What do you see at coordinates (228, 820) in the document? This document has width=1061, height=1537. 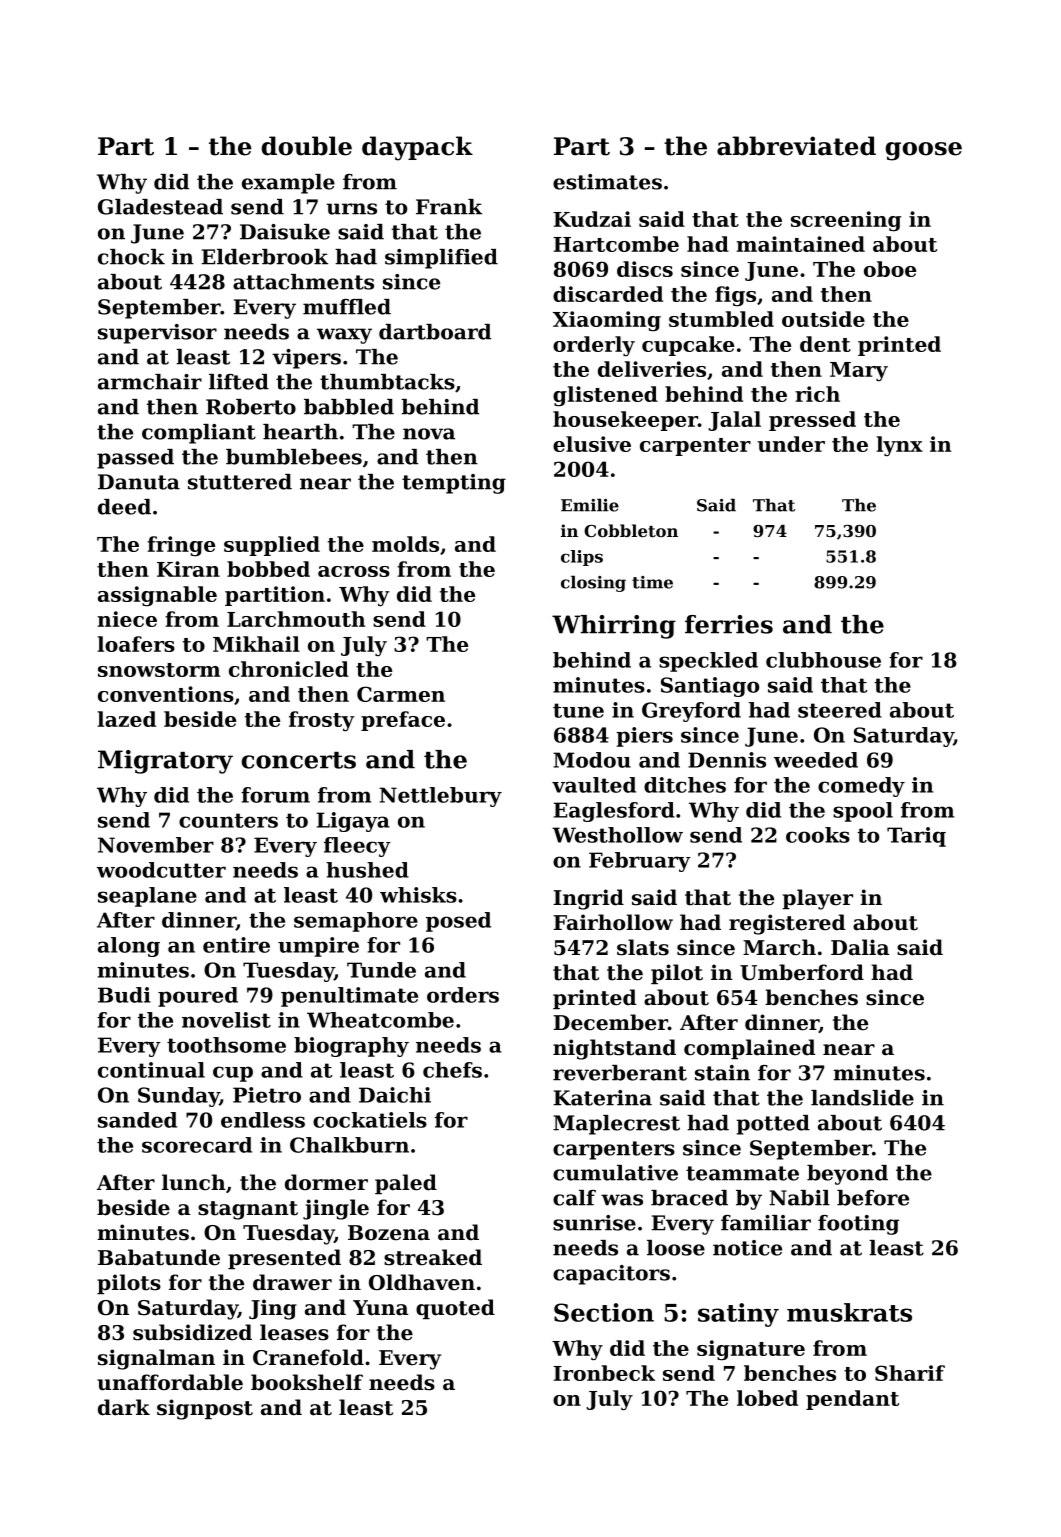 I see `counters` at bounding box center [228, 820].
